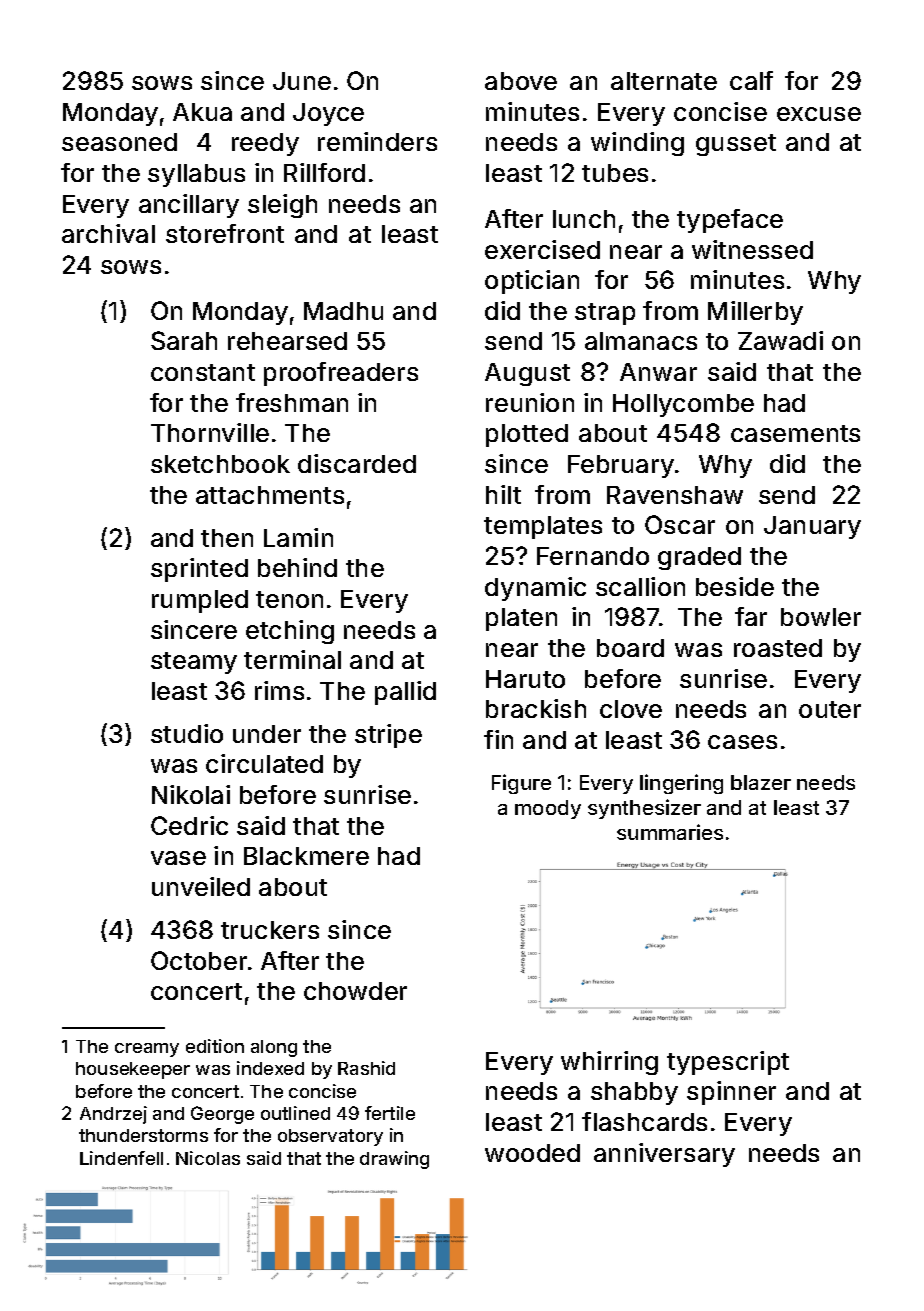  What do you see at coordinates (121, 1158) in the screenshot?
I see `Lindenfell` at bounding box center [121, 1158].
